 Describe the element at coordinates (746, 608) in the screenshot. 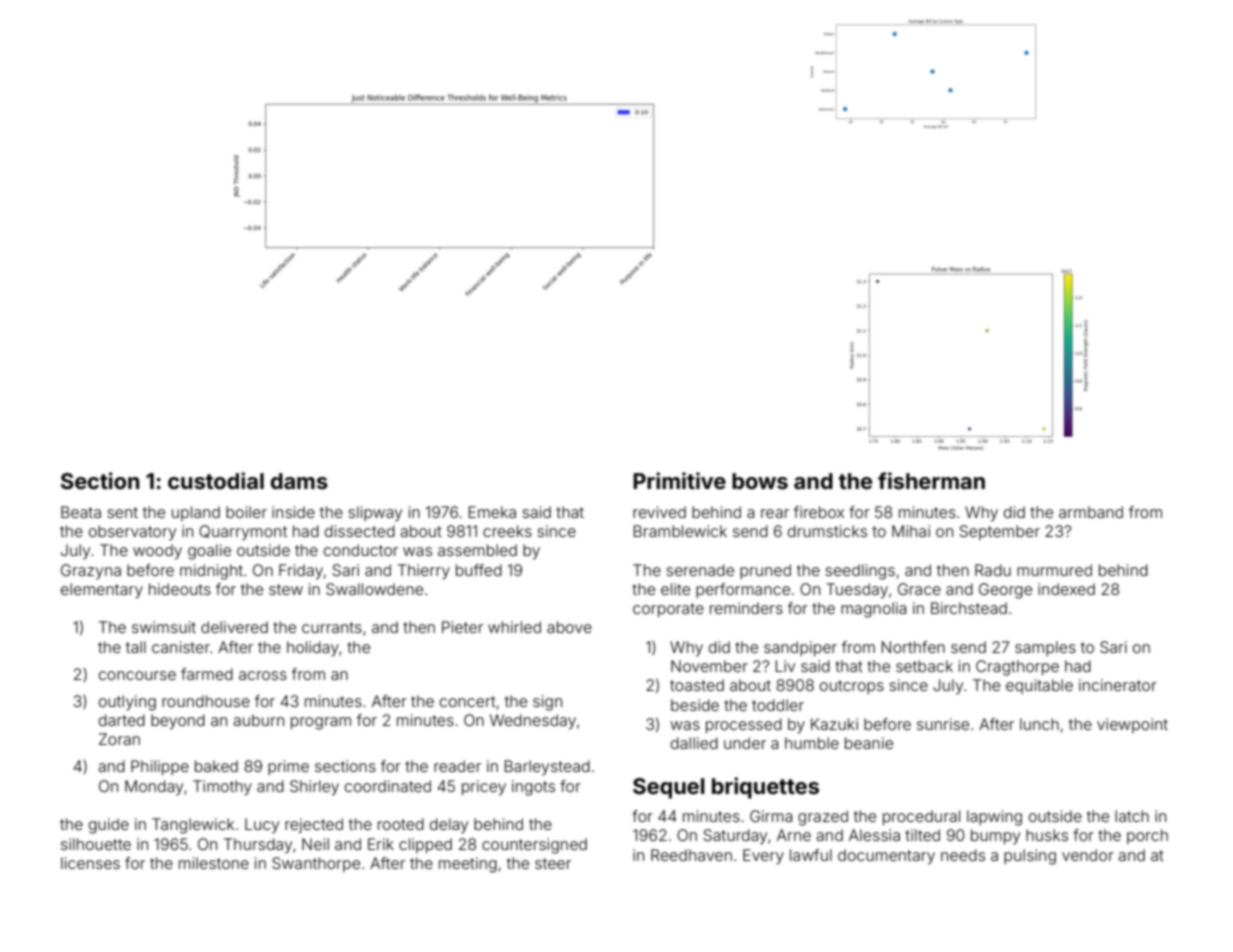

I see `reminders` at that location.
